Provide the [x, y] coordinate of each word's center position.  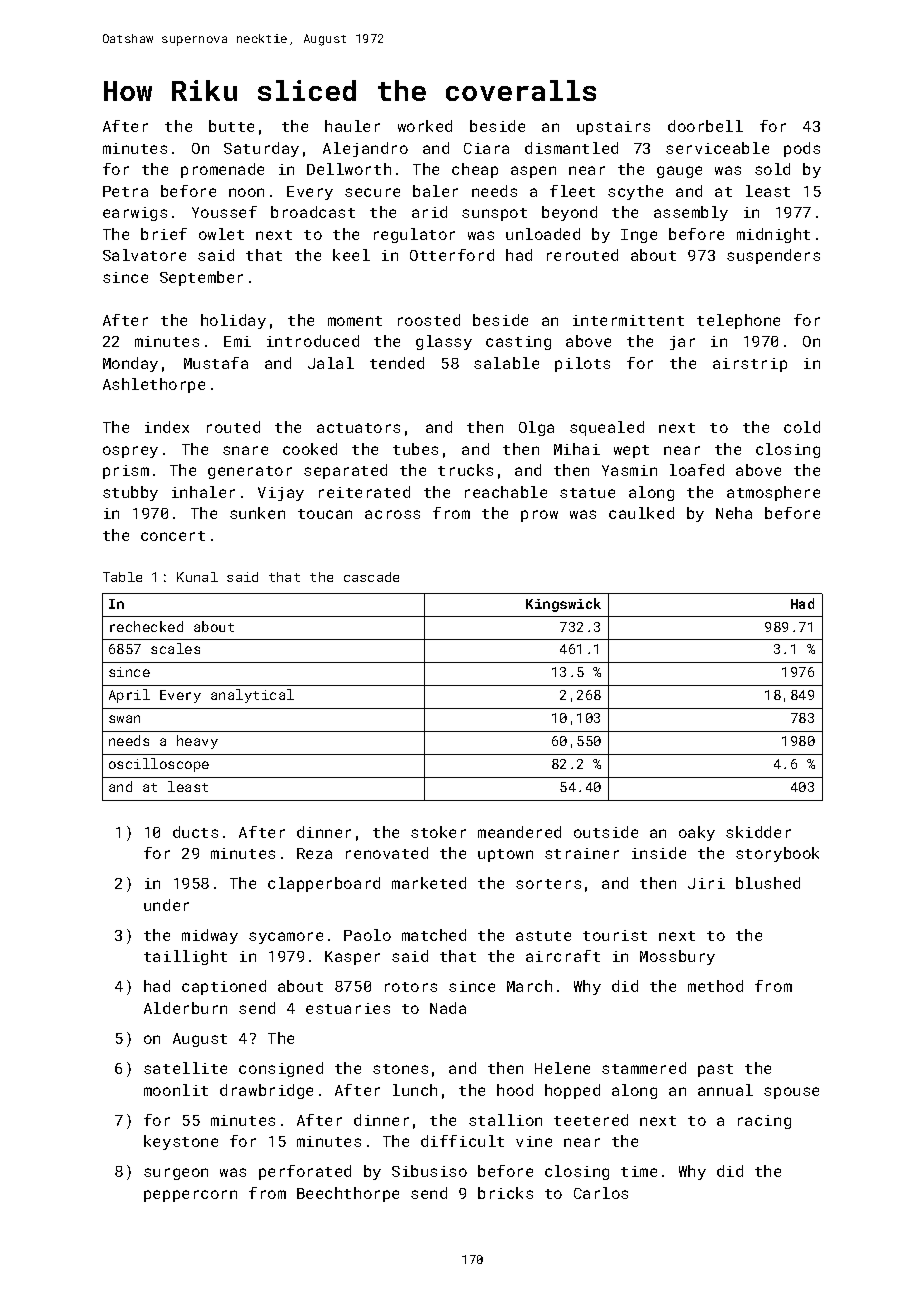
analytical [252, 696]
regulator [414, 235]
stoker [438, 832]
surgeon [176, 1174]
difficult [462, 1141]
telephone [738, 321]
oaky [697, 833]
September [201, 278]
